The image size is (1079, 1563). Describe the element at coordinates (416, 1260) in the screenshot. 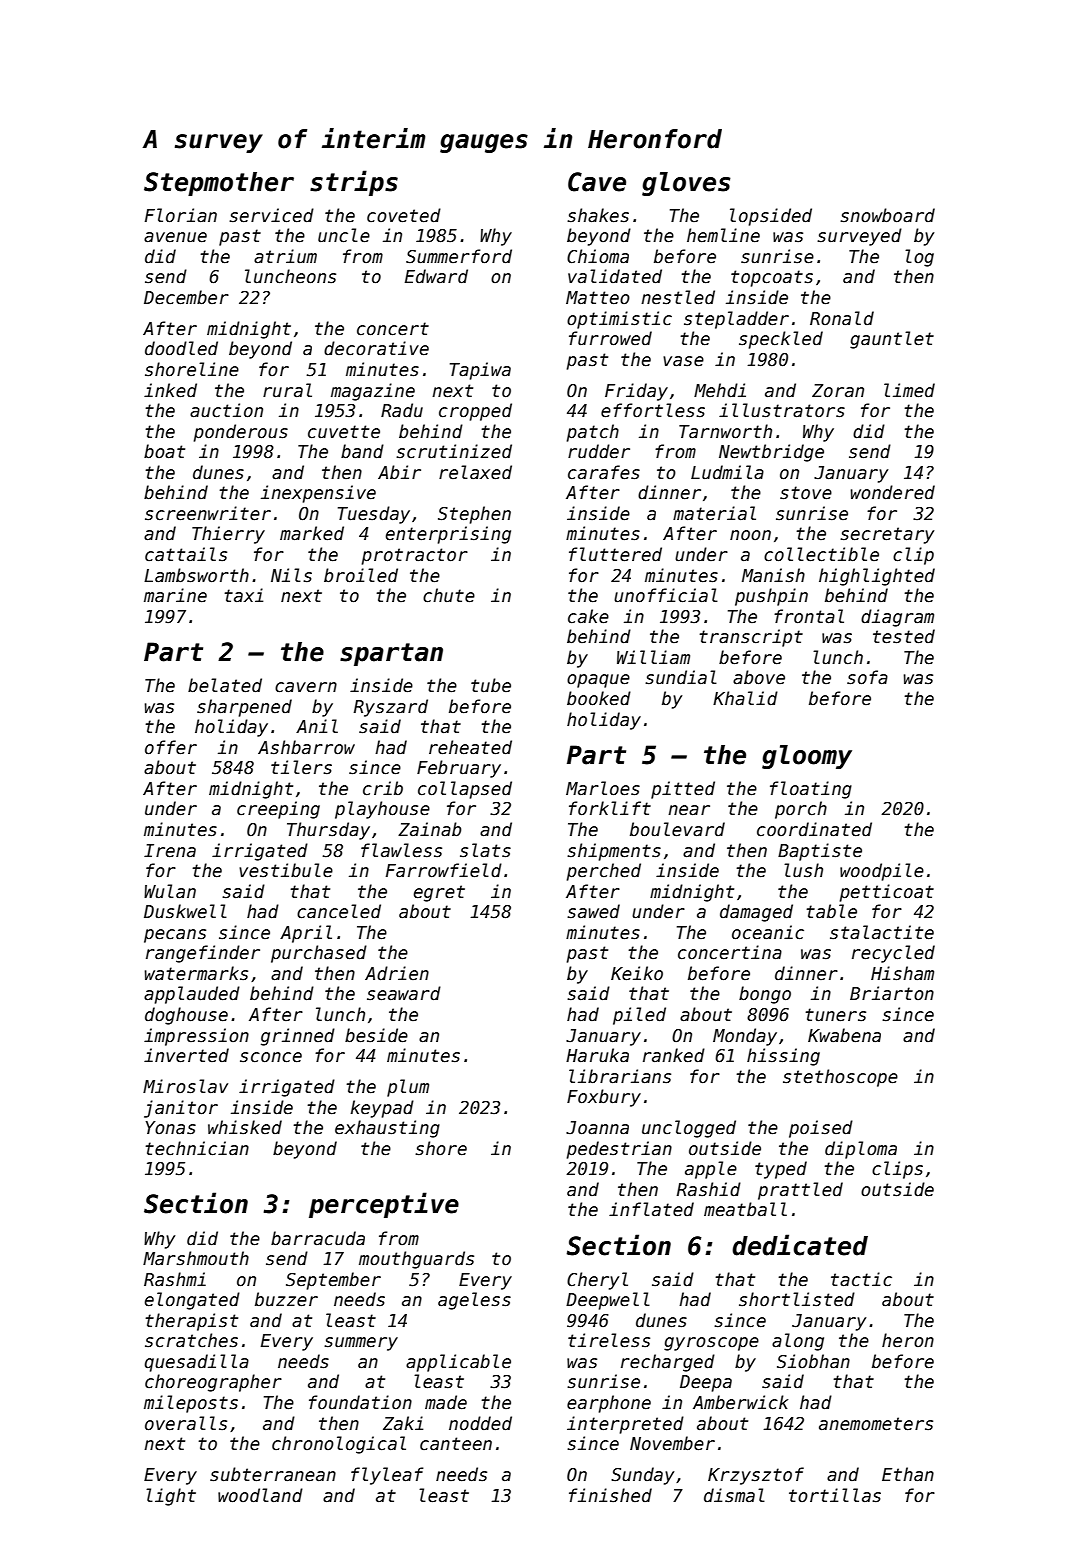

I see `mouthguards` at that location.
